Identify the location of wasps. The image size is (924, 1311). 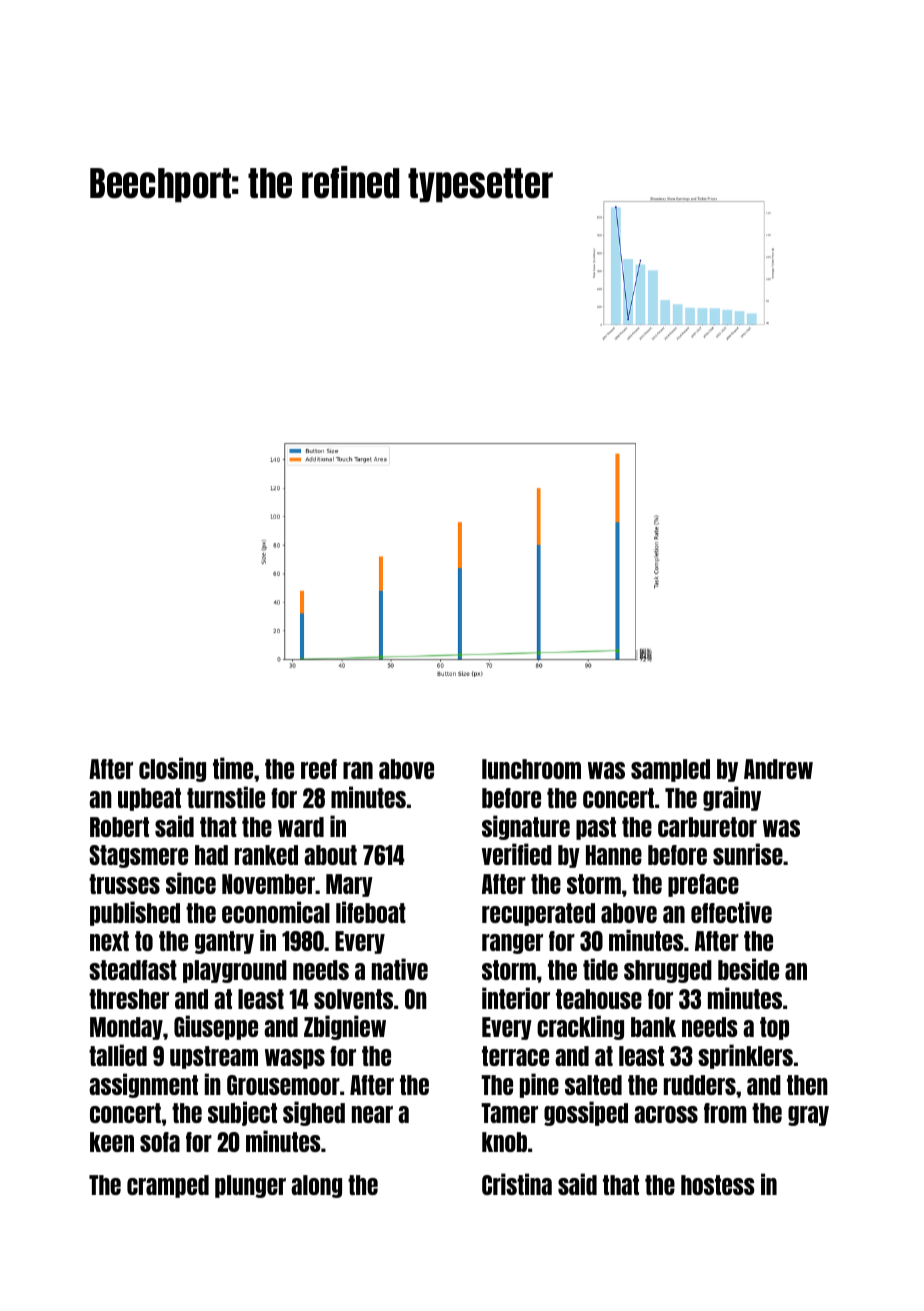
(295, 1059).
